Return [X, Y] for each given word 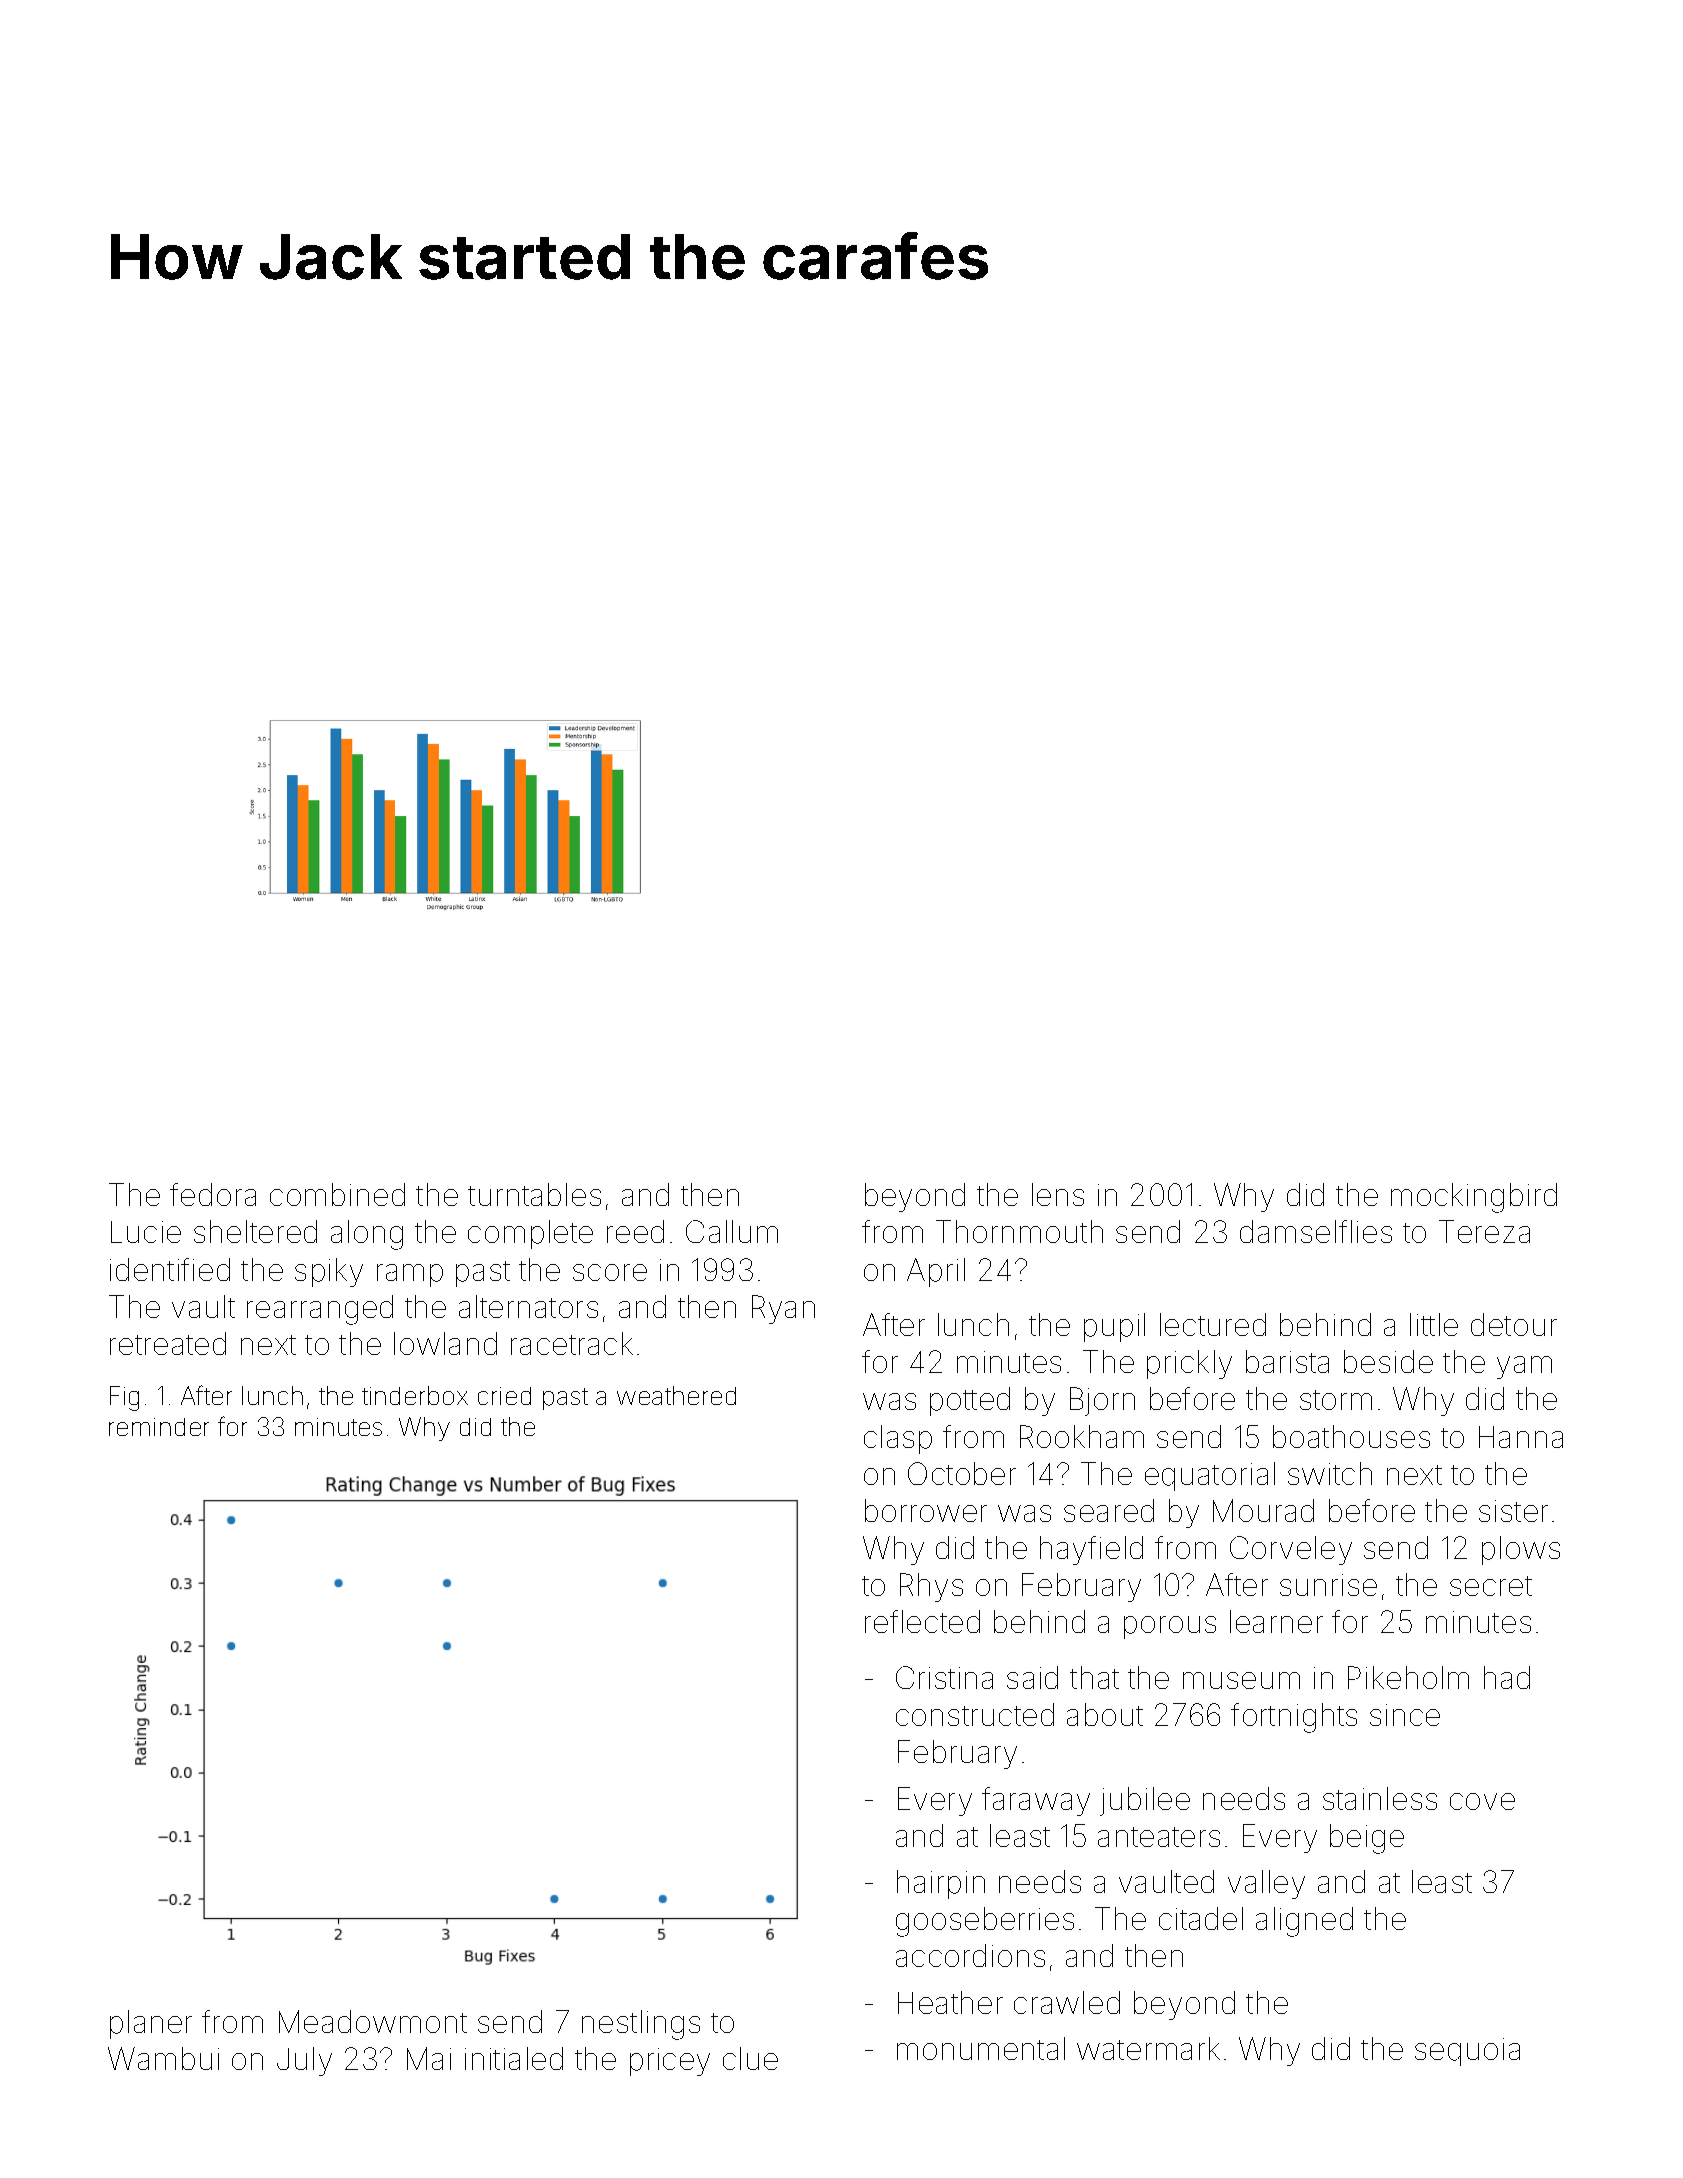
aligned [1304, 1922]
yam [1524, 1367]
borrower [926, 1510]
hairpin [941, 1884]
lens [1058, 1194]
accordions [970, 1955]
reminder [159, 1427]
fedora [213, 1194]
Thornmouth [1019, 1231]
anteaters [1159, 1837]
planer [151, 2024]
